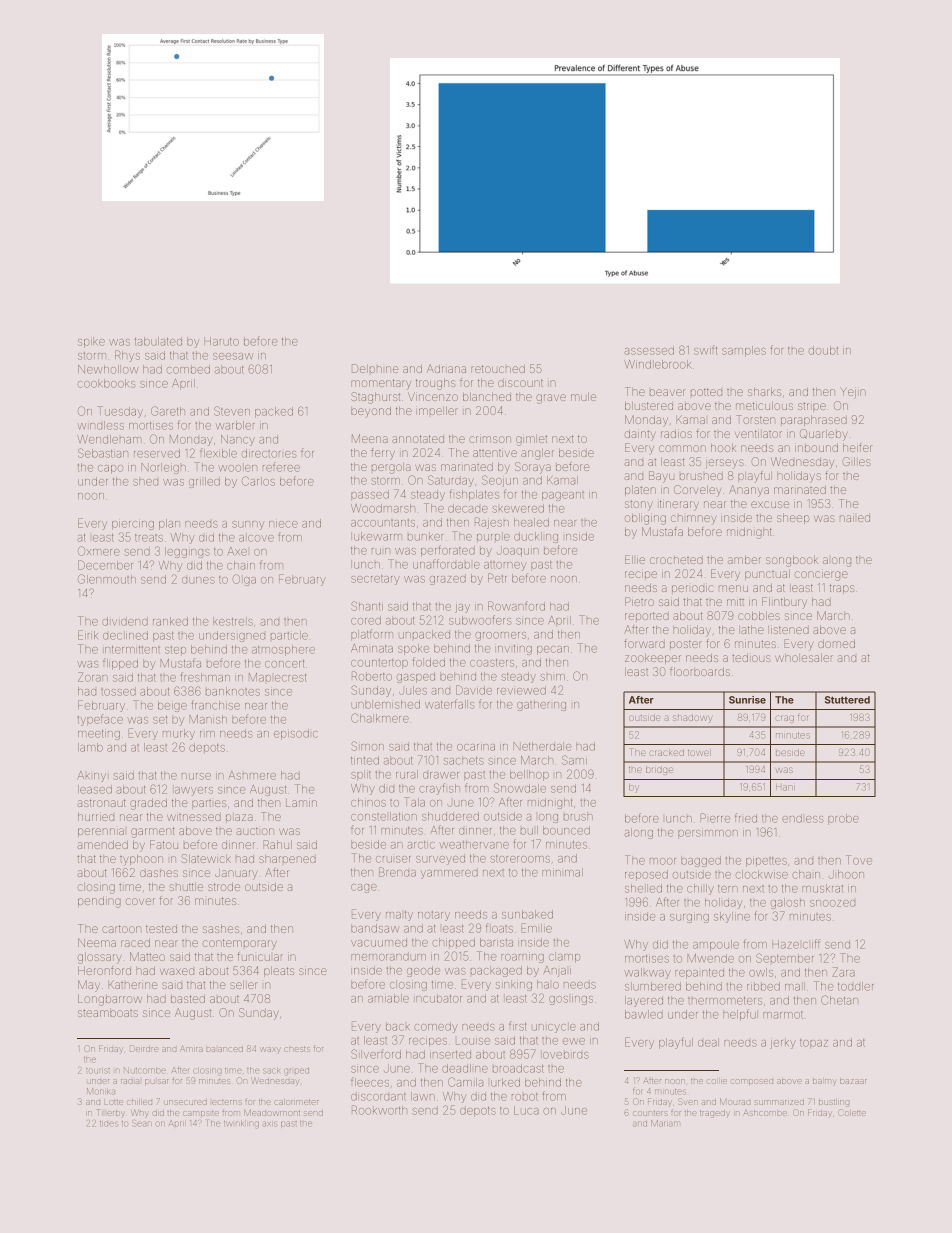 The height and width of the screenshot is (1233, 952). I want to click on windless, so click(101, 425).
